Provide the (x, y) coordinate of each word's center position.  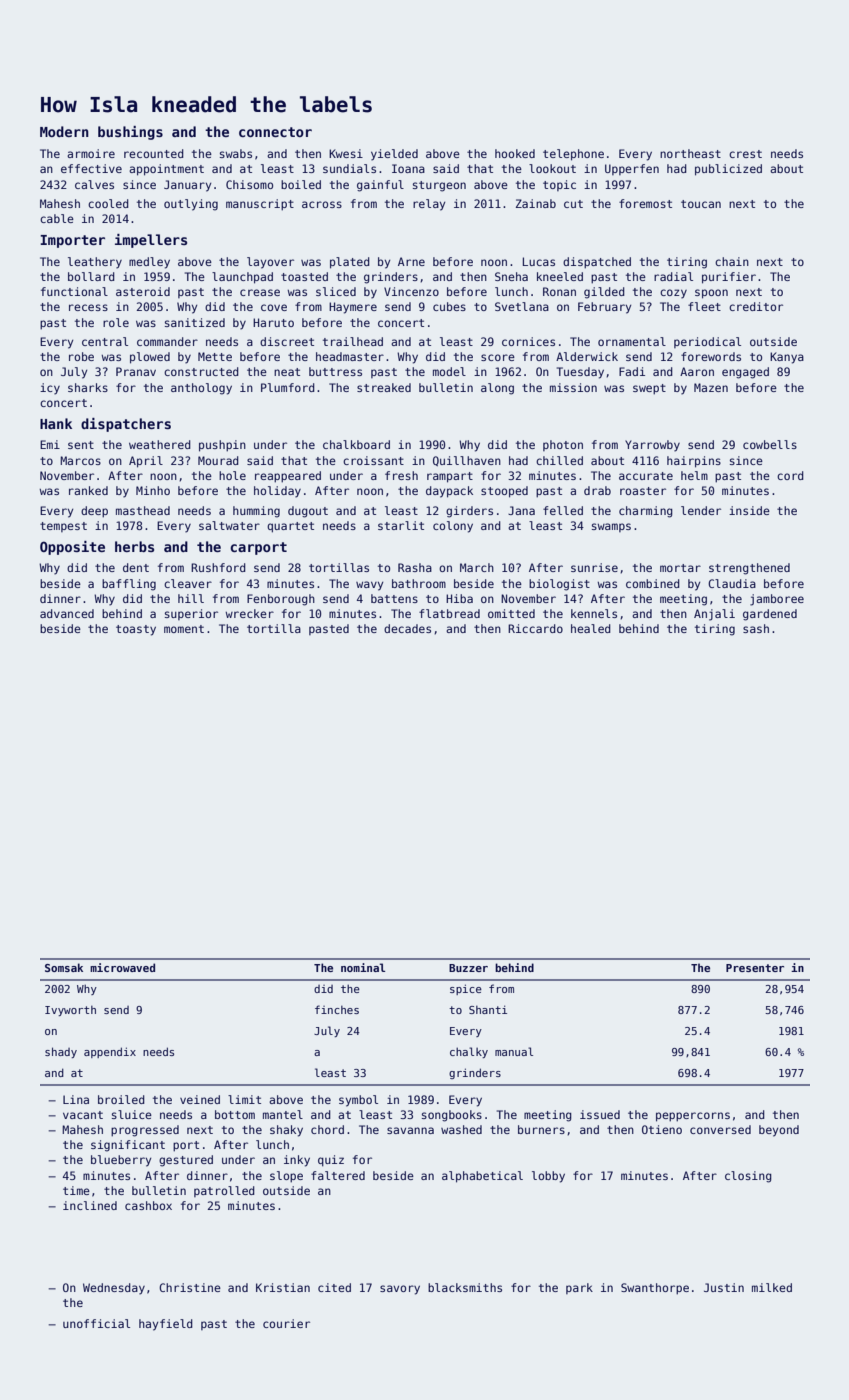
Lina (76, 1099)
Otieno (662, 1129)
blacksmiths (465, 1287)
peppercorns (693, 1117)
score (498, 357)
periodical (707, 342)
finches (337, 1009)
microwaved (122, 967)
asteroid (143, 291)
